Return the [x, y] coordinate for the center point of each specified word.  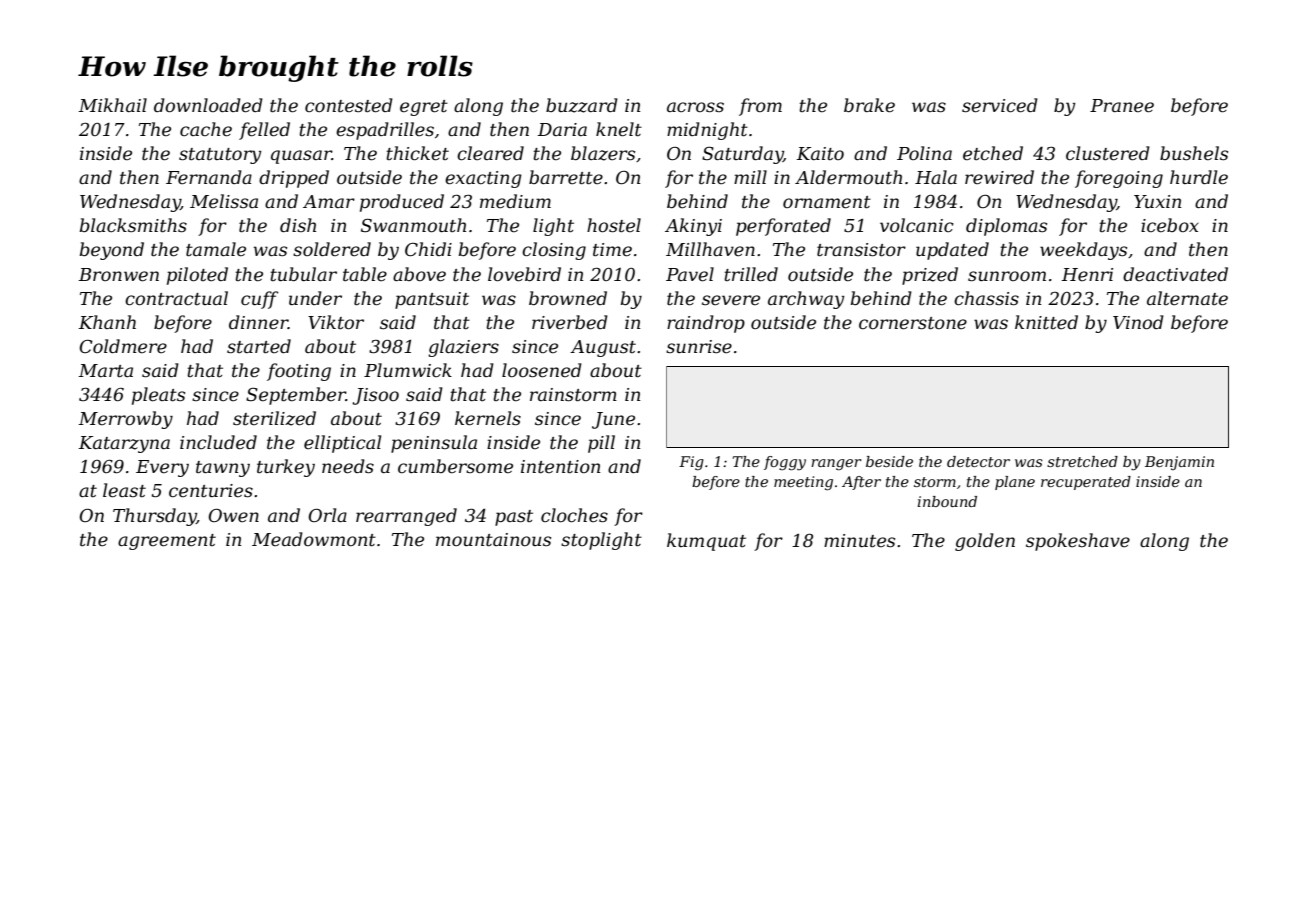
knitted [1046, 322]
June [613, 420]
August [603, 348]
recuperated [1086, 483]
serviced [1000, 105]
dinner [258, 322]
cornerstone [913, 323]
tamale [216, 249]
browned [568, 298]
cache [206, 129]
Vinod [1138, 322]
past [514, 518]
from [760, 107]
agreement [167, 542]
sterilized [274, 418]
